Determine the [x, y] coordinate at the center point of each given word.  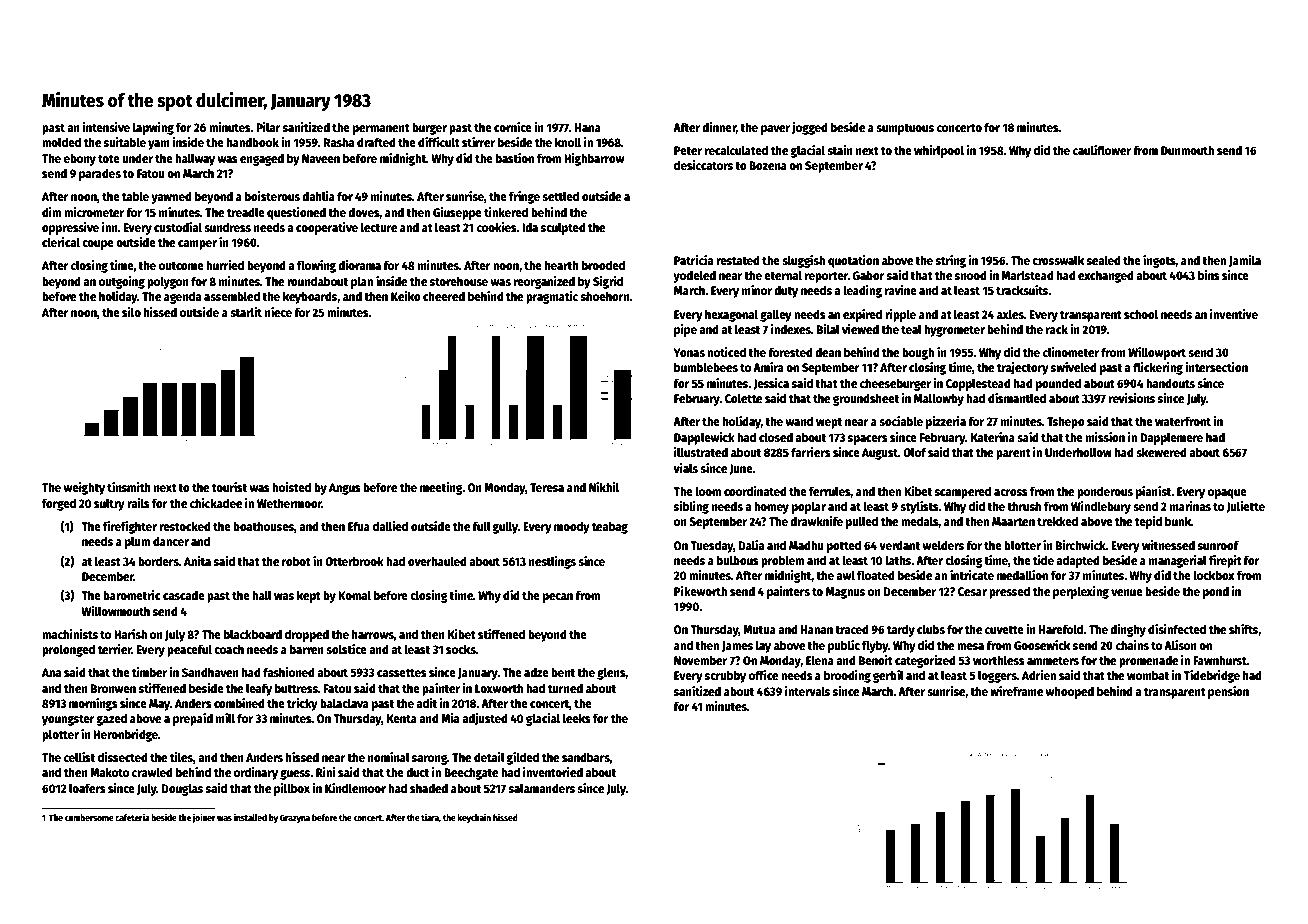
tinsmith [129, 487]
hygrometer [954, 330]
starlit [246, 312]
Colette [743, 398]
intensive [106, 127]
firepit [1225, 561]
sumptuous [905, 129]
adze [536, 672]
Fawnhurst [1220, 660]
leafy [259, 689]
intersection [1217, 367]
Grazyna [295, 818]
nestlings [552, 562]
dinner [719, 128]
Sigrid [608, 282]
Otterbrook [354, 561]
